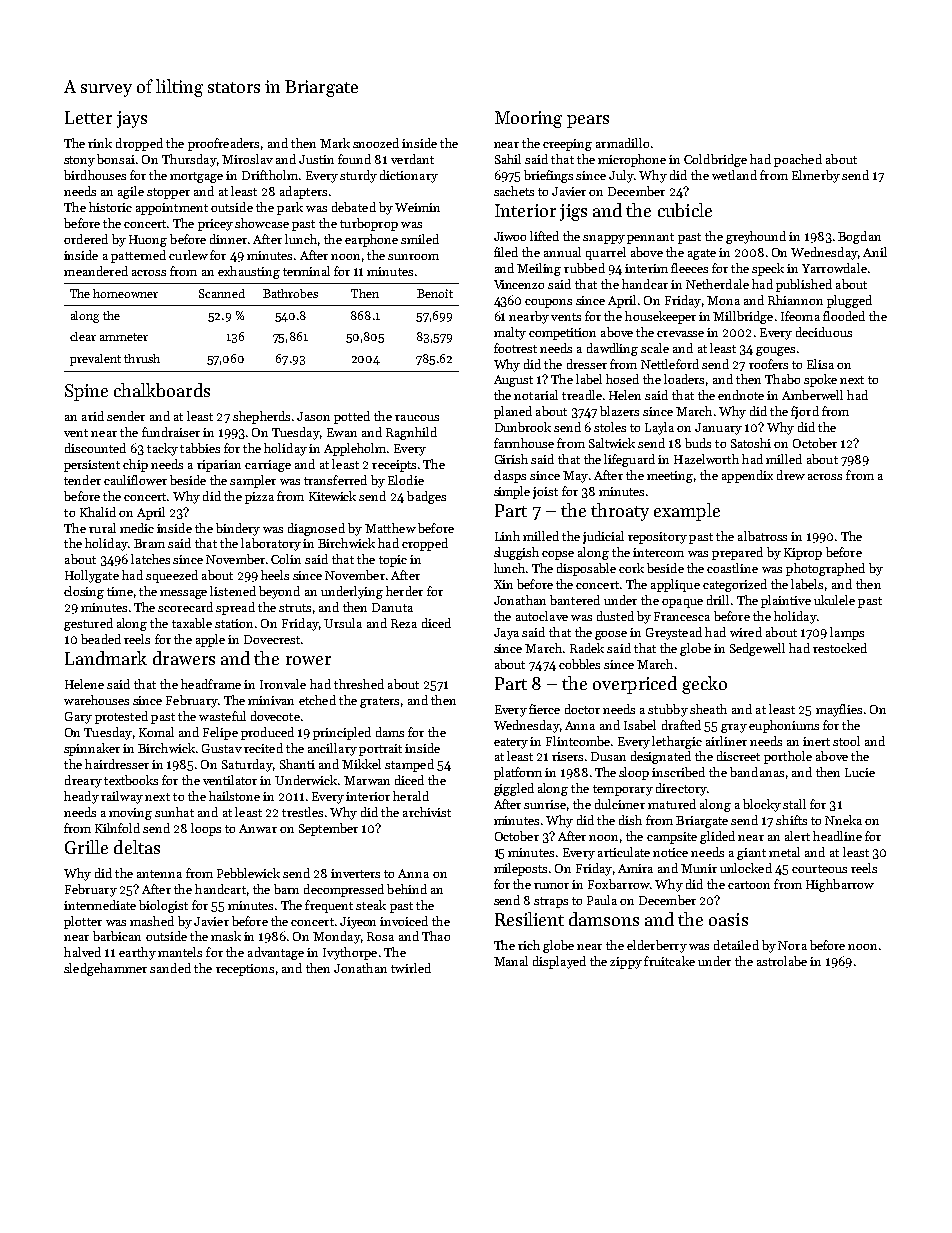 Image resolution: width=952 pixels, height=1233 pixels. I want to click on stool, so click(846, 741).
